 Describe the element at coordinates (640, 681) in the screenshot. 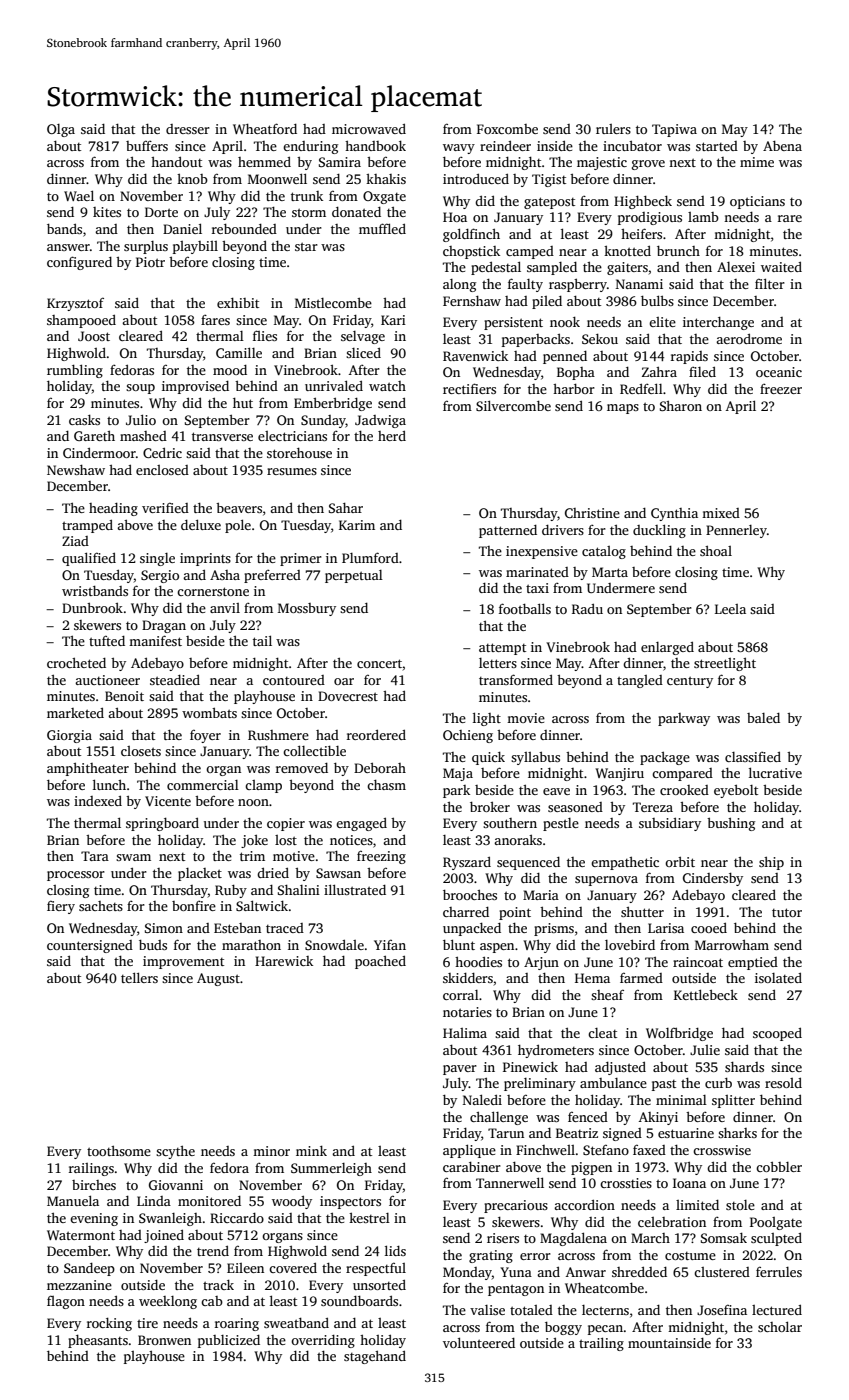

I see `tangled` at that location.
